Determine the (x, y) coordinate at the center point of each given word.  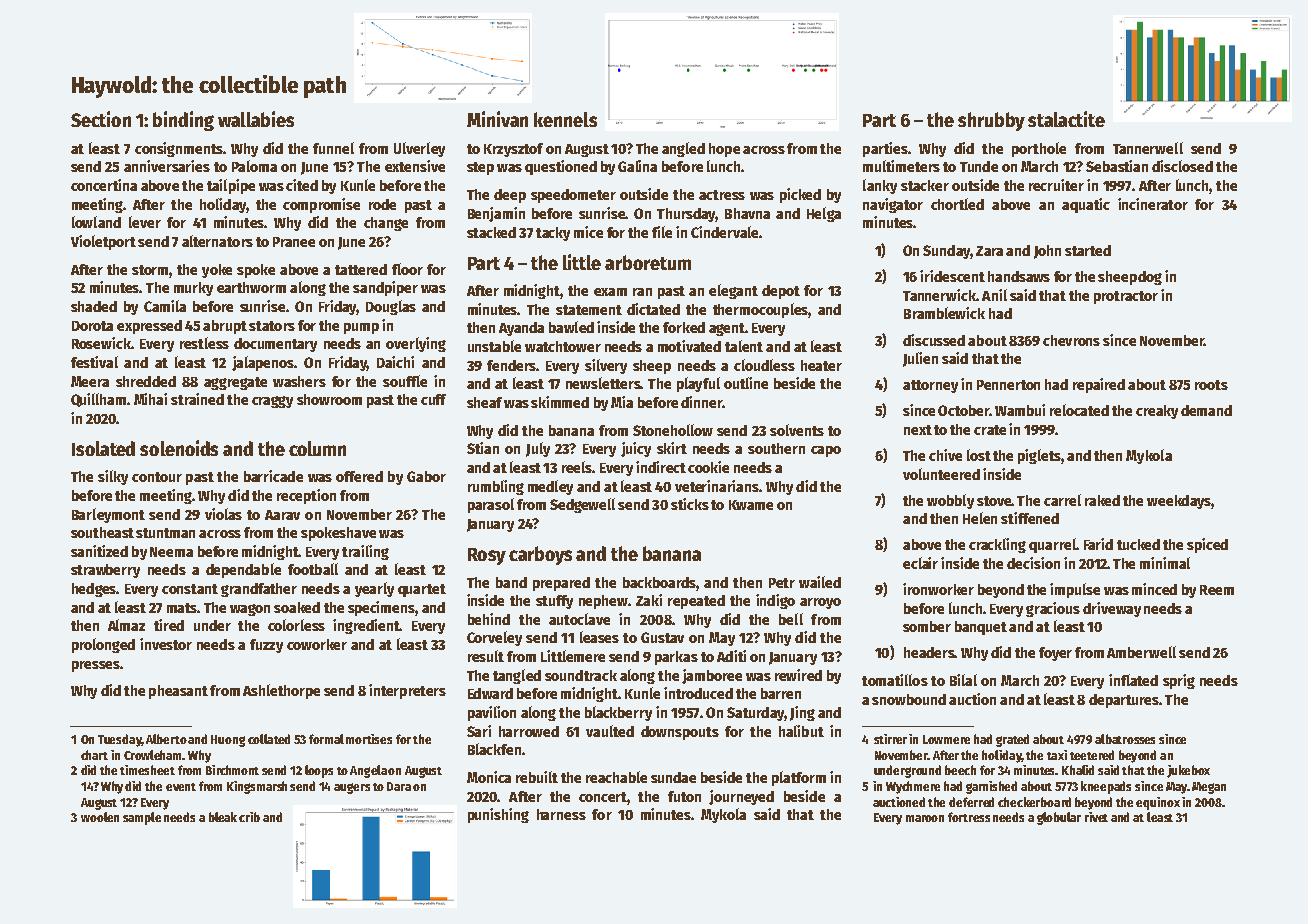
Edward (490, 693)
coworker (317, 644)
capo (826, 451)
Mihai (150, 399)
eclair (920, 563)
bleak (223, 817)
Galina (637, 166)
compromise (321, 205)
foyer (1055, 654)
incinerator (1153, 204)
